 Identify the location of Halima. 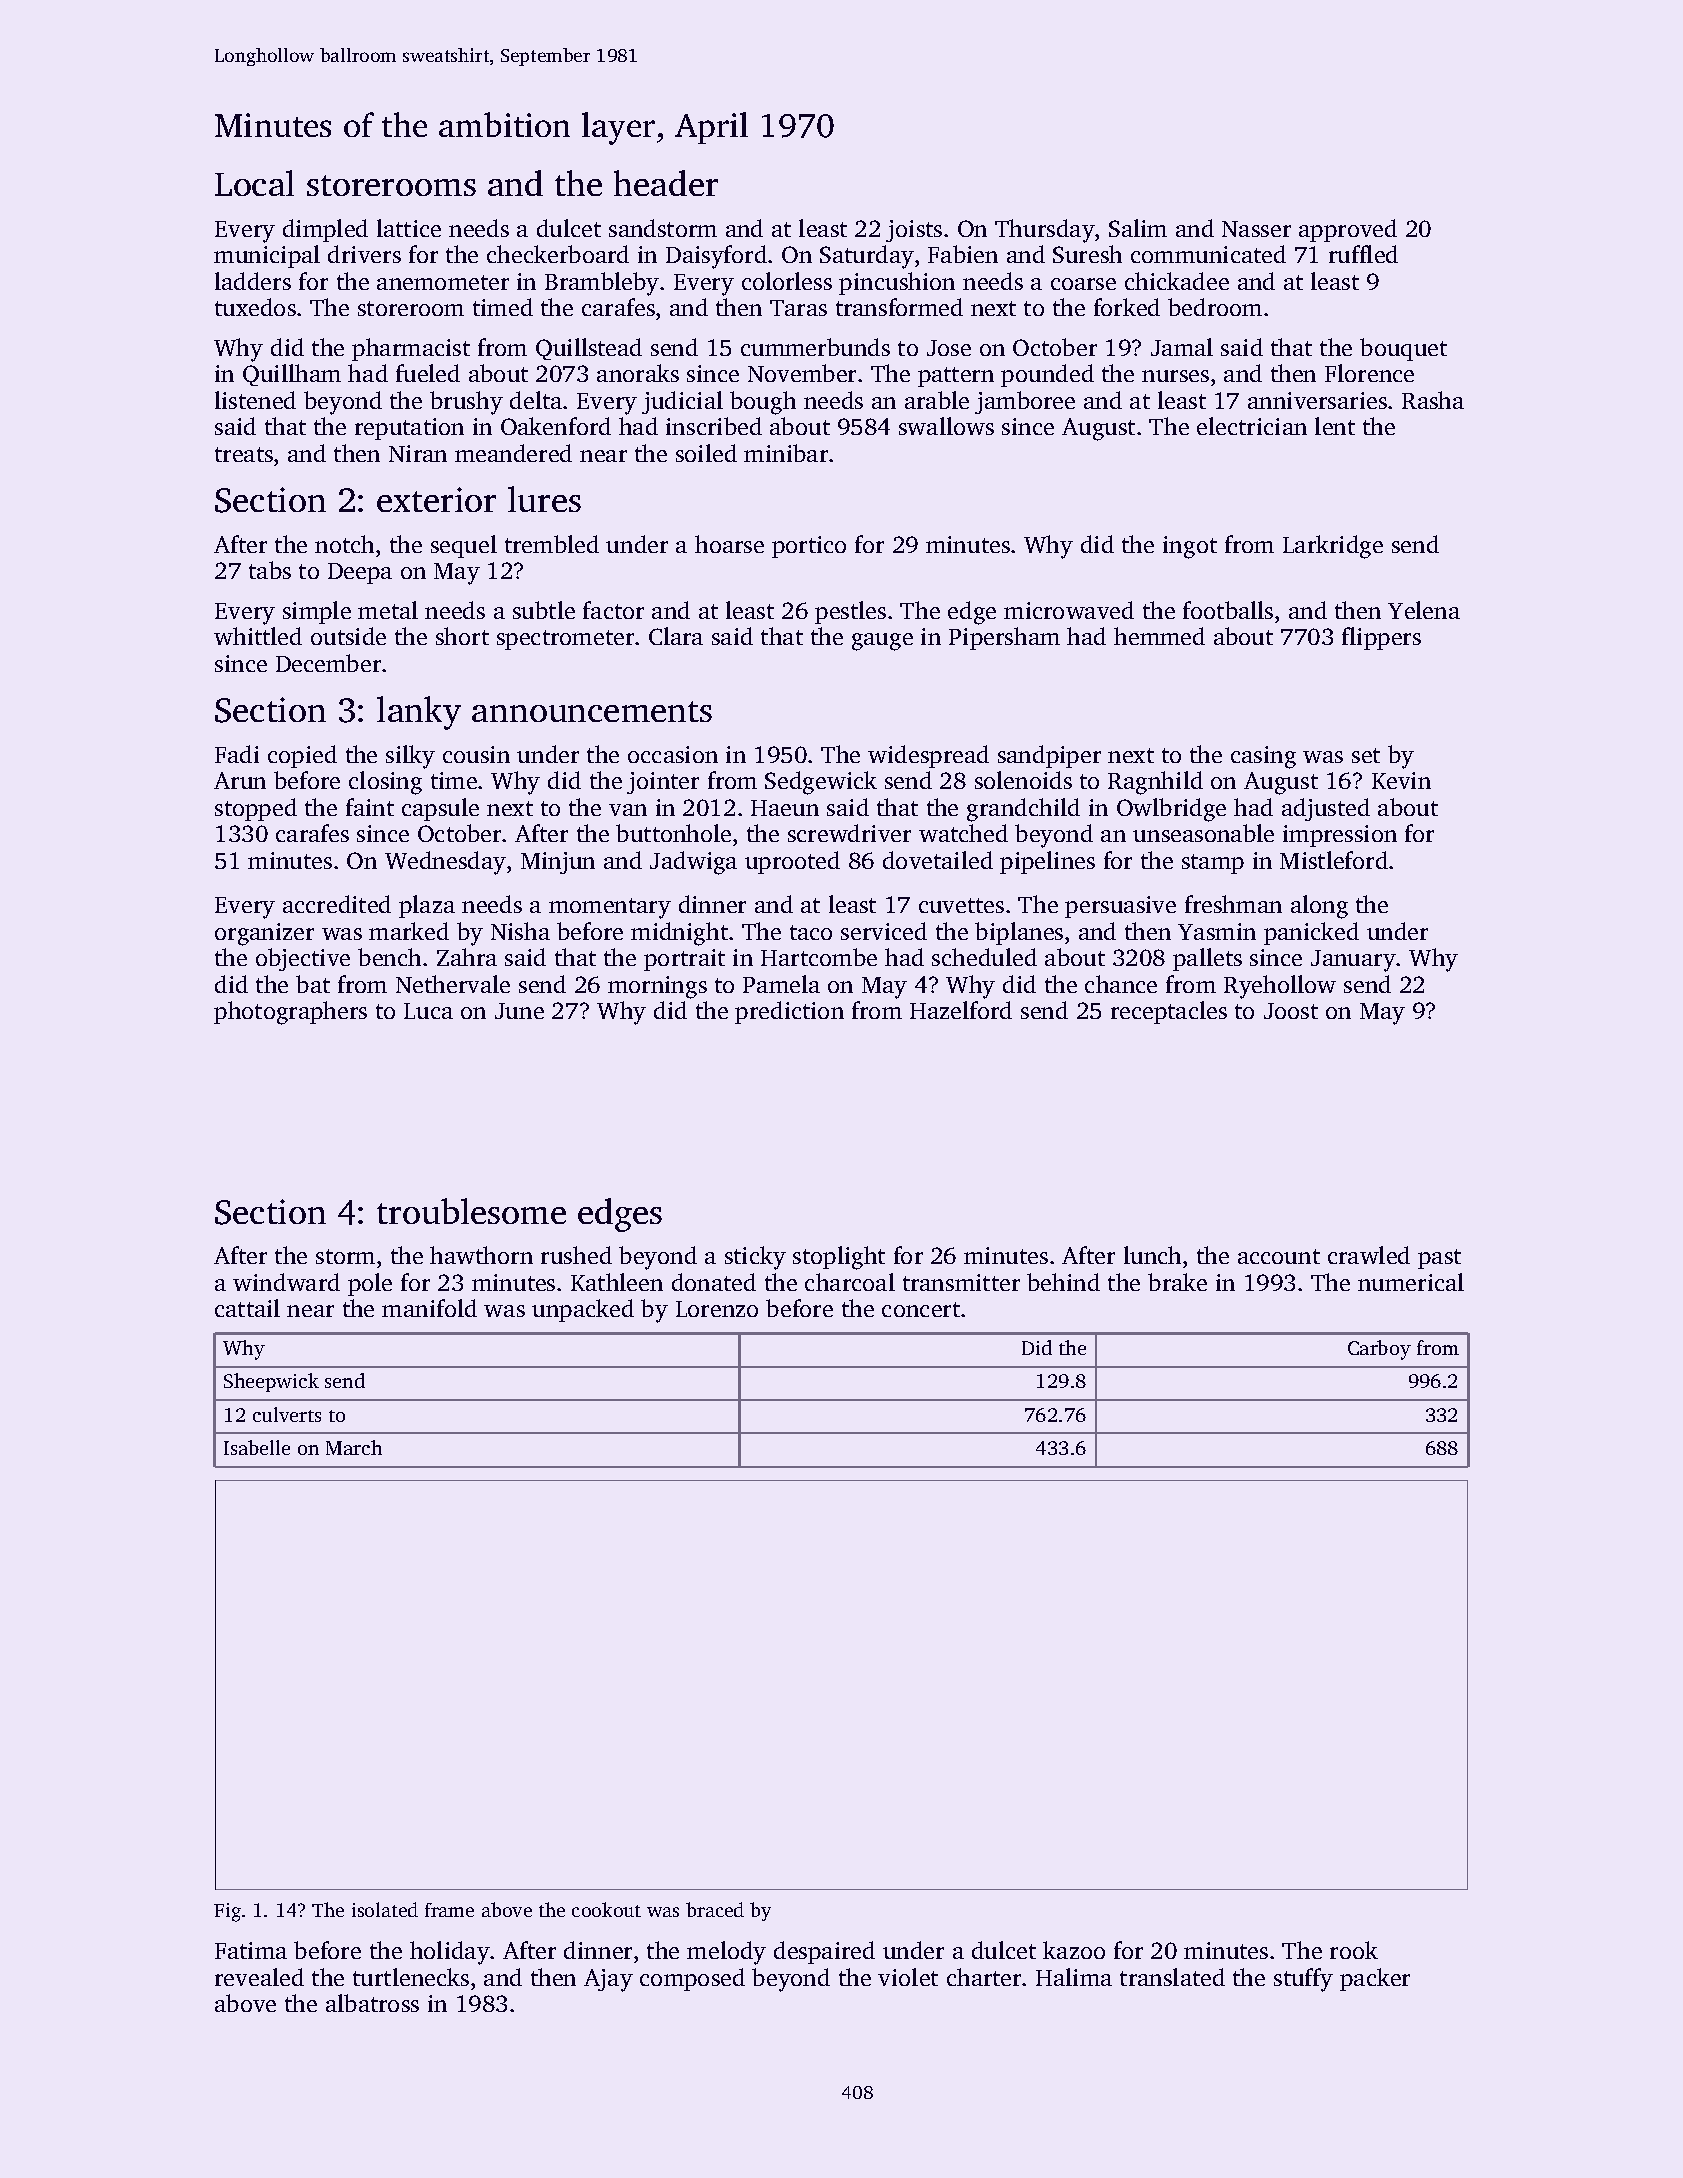
(1074, 1977).
